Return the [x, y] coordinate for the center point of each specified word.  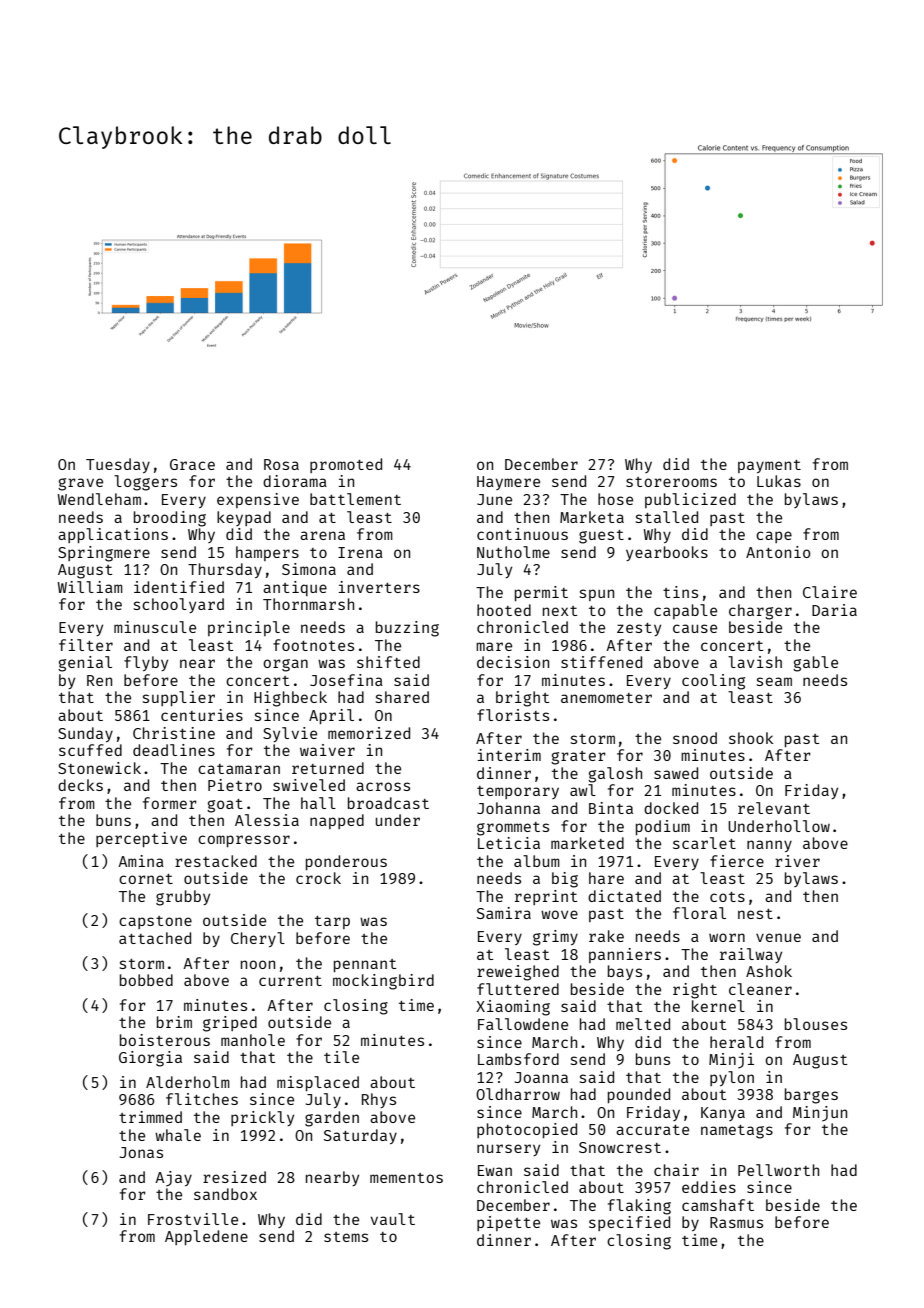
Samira [504, 913]
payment [769, 466]
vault [393, 1219]
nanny [769, 846]
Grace [192, 464]
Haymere [508, 483]
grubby [183, 898]
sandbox [225, 1194]
